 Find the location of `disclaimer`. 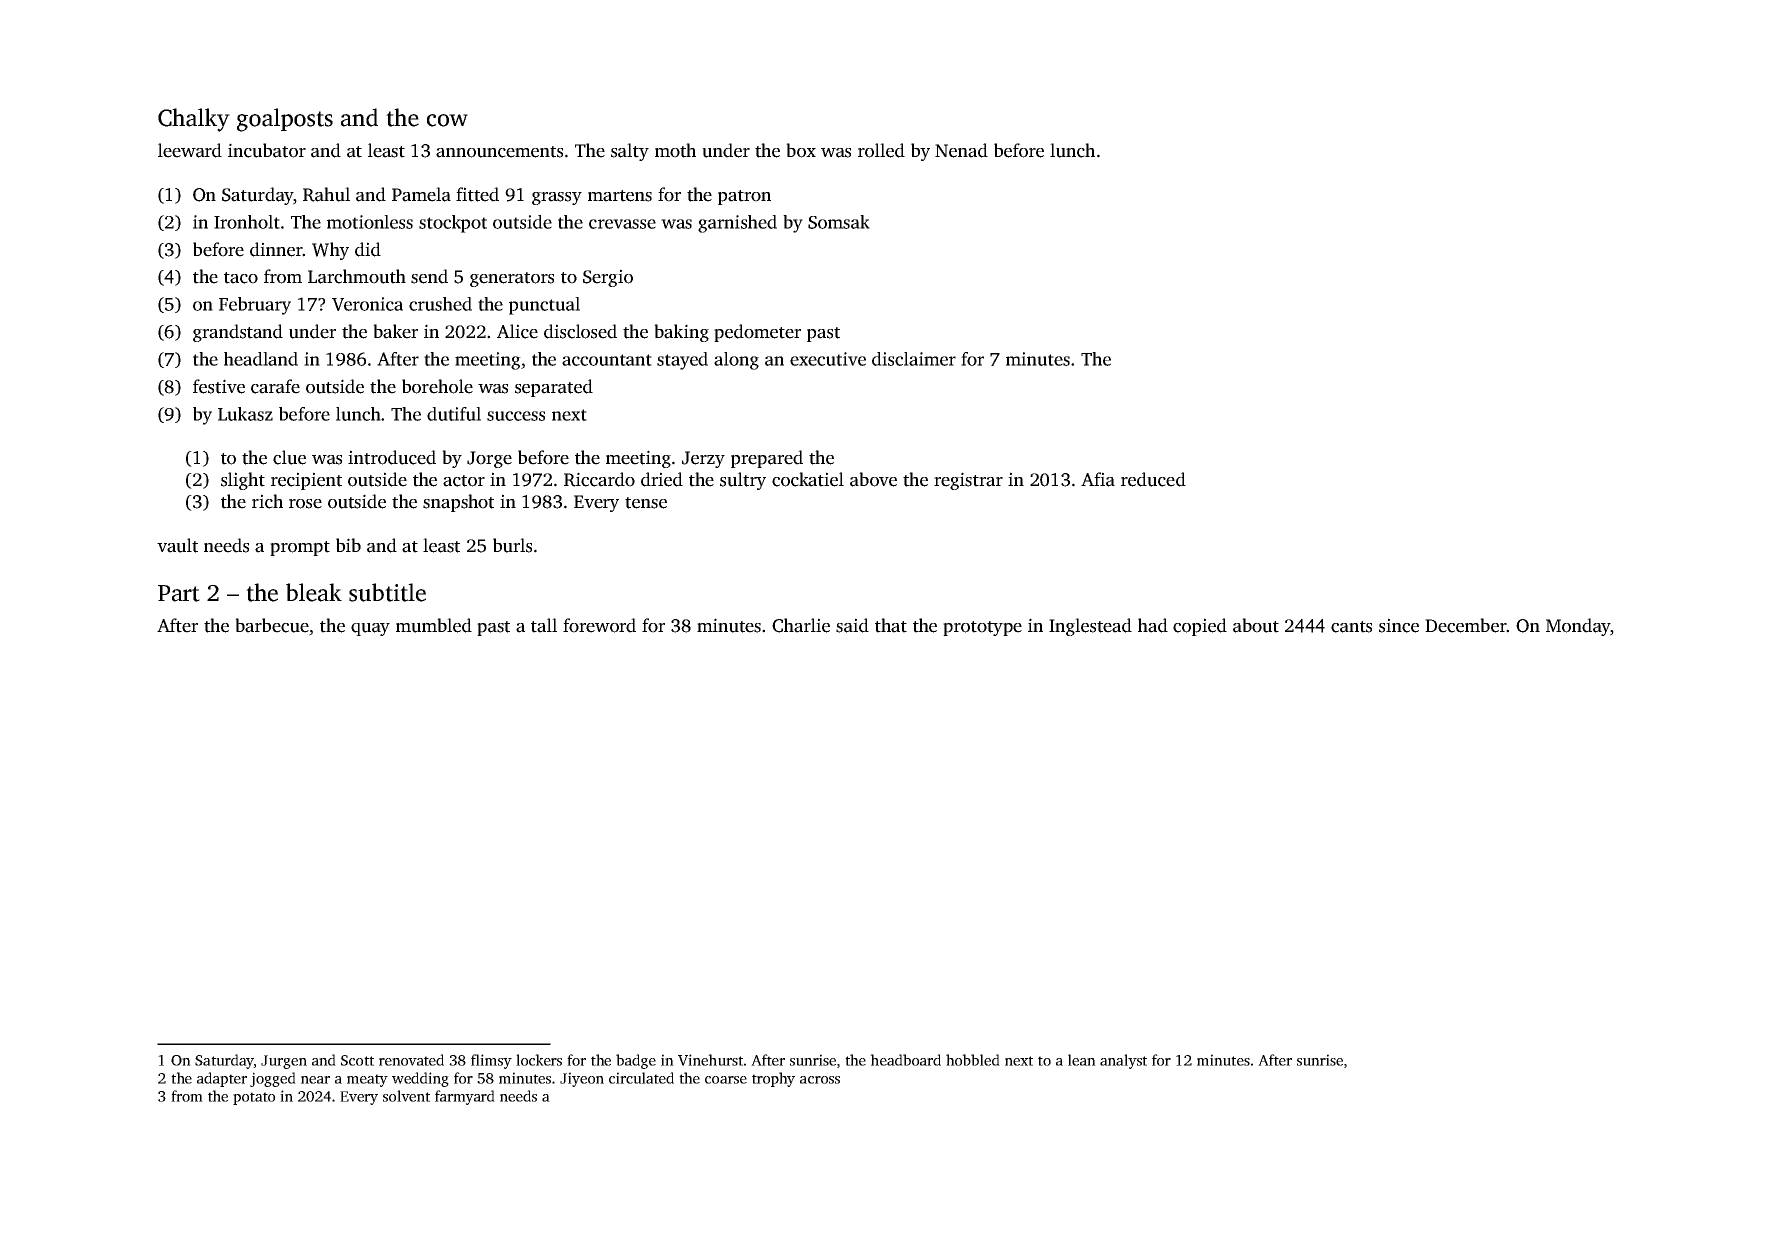

disclaimer is located at coordinates (914, 359).
